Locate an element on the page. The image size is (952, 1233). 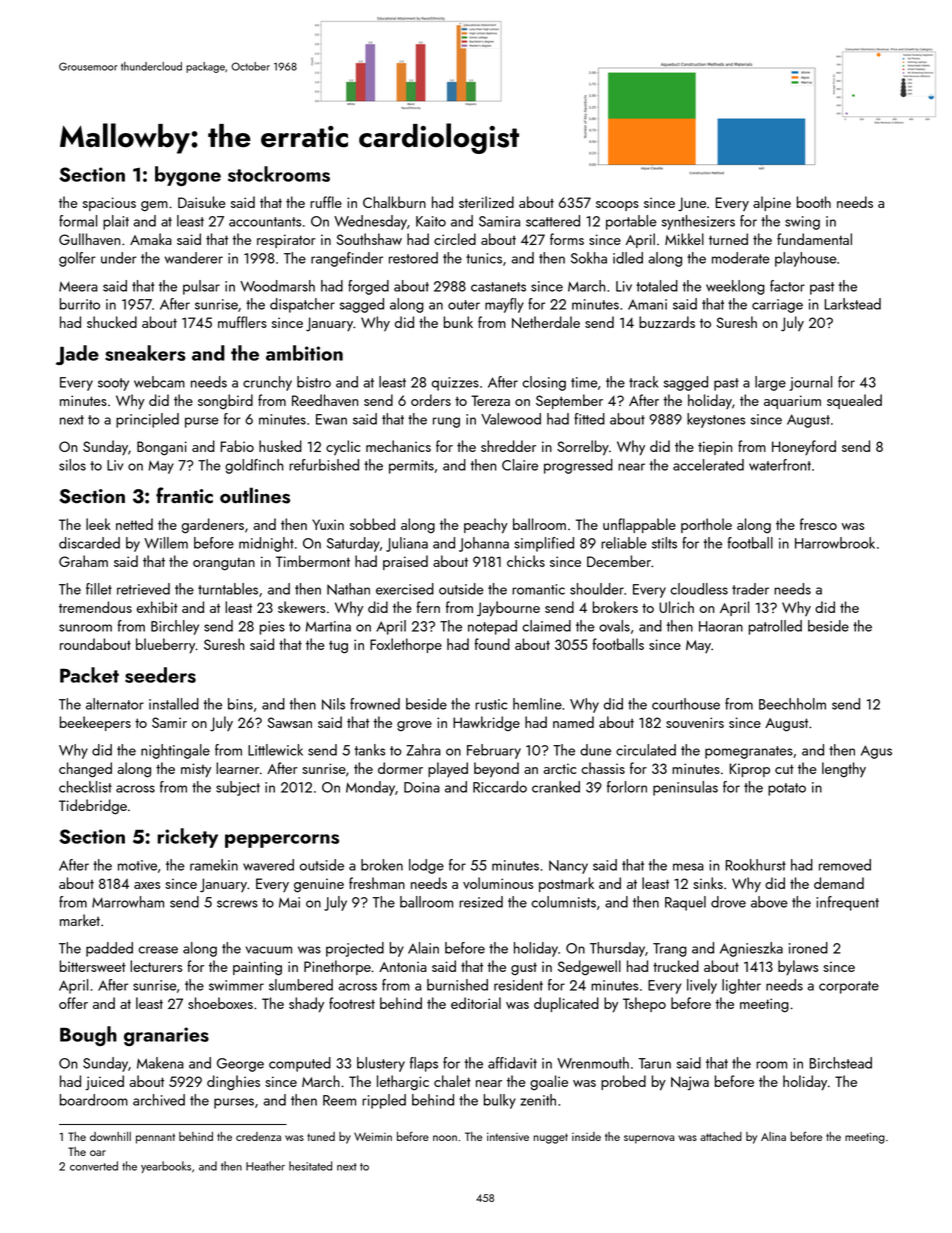
Tarun is located at coordinates (655, 1063).
